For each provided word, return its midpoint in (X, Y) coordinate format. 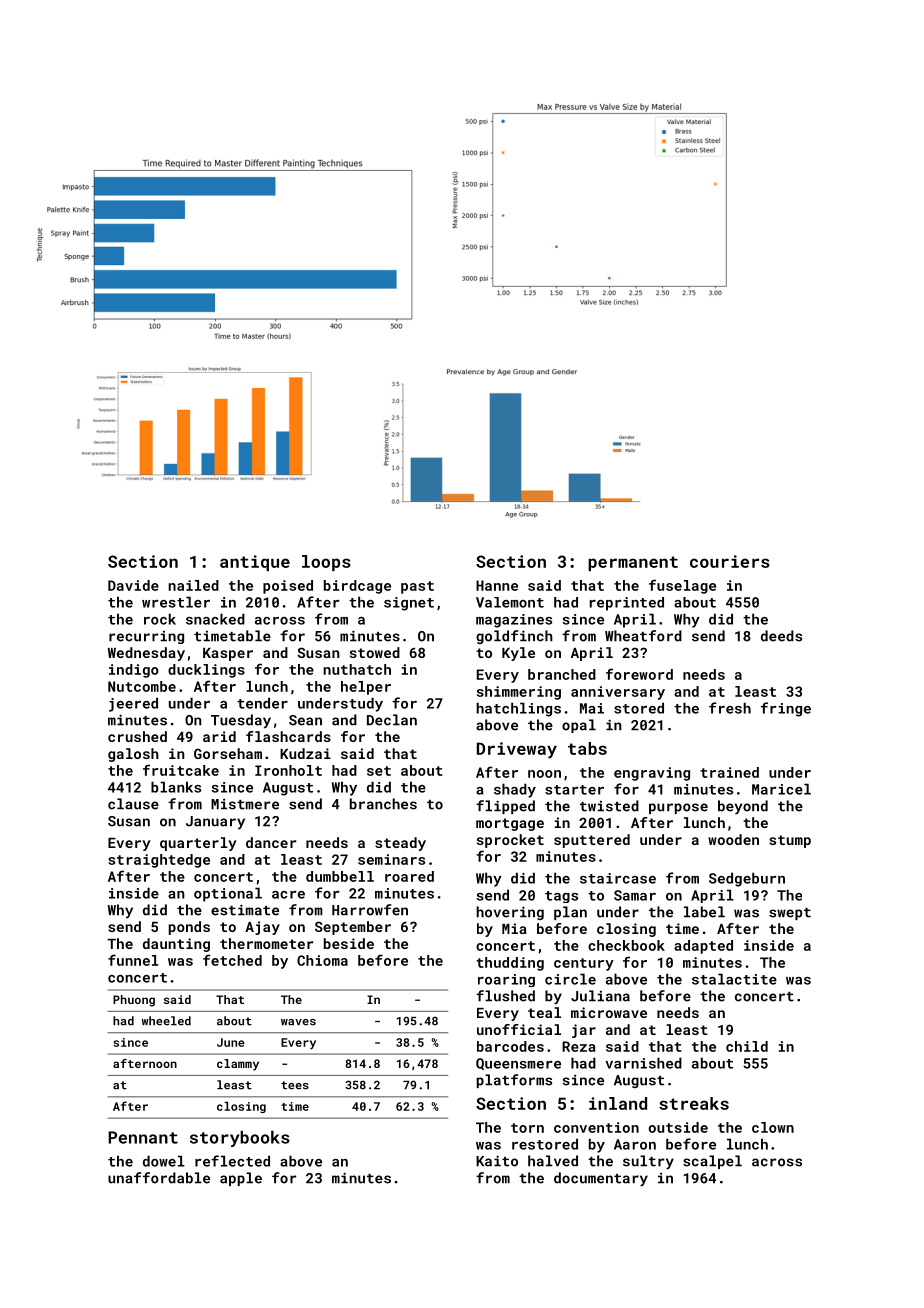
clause (133, 804)
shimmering (519, 693)
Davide (133, 585)
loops (326, 563)
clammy (238, 1065)
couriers (730, 561)
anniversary (618, 693)
